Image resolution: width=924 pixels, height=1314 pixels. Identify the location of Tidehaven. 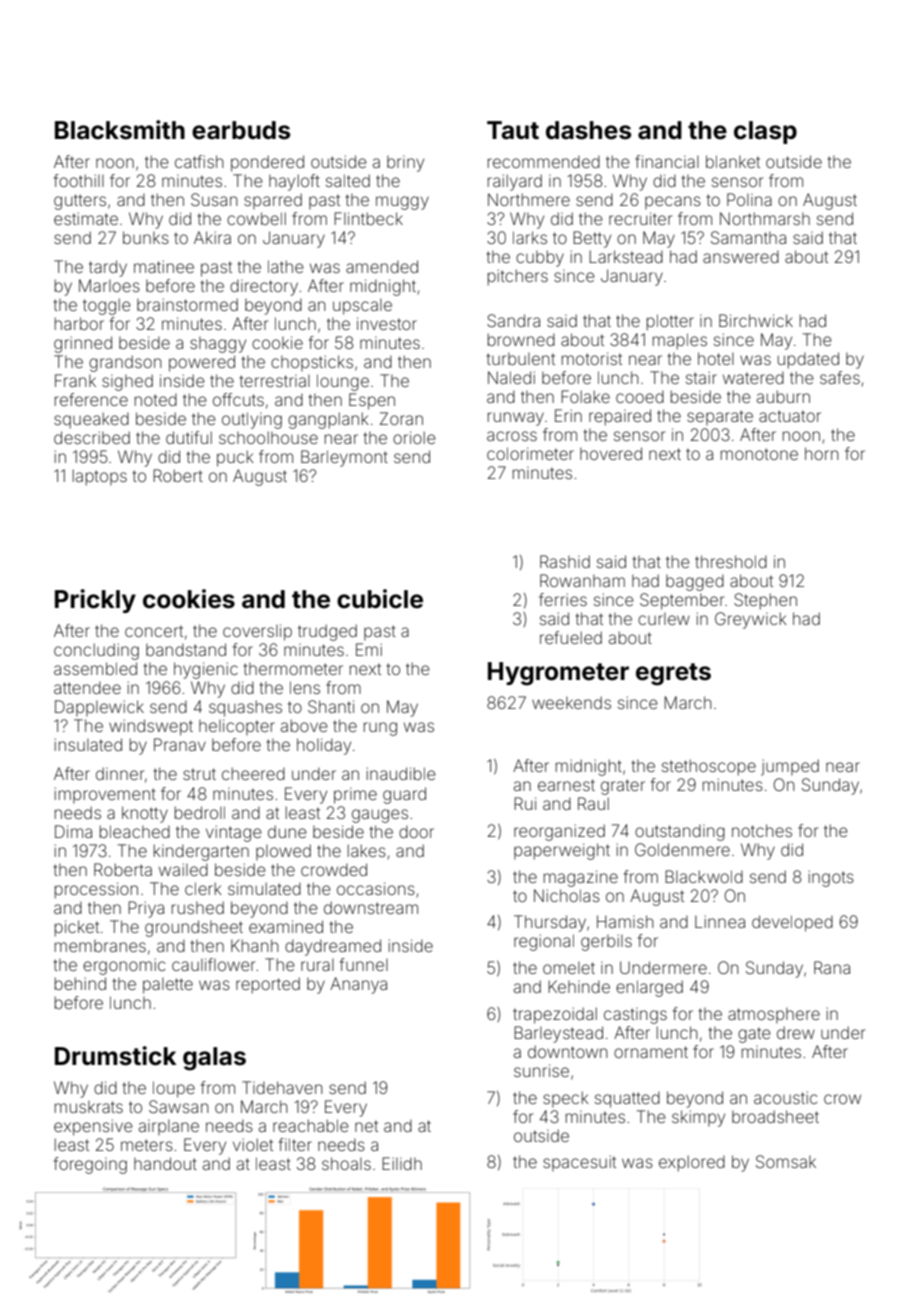
(282, 1087).
